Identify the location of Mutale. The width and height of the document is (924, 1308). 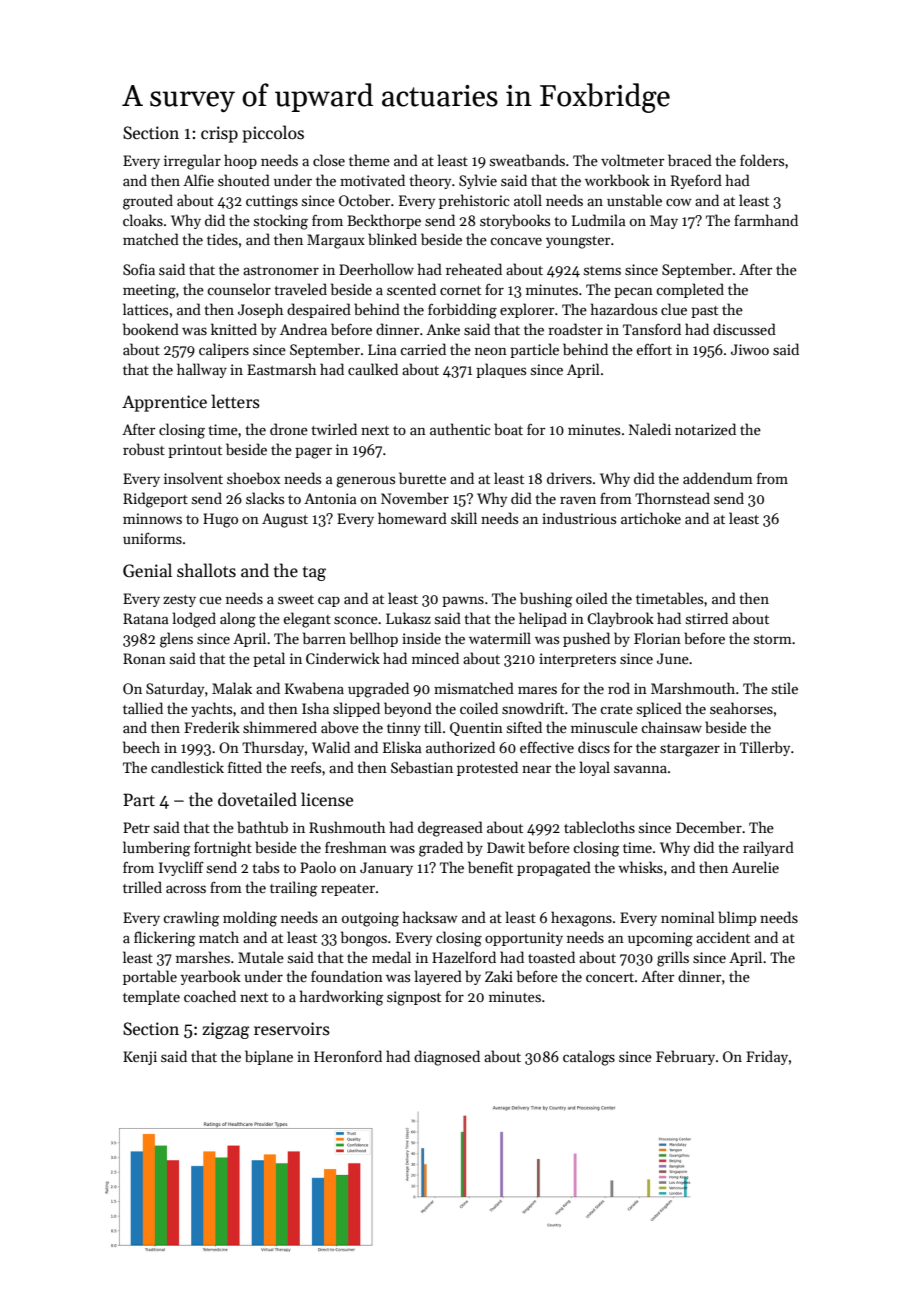
(261, 957).
